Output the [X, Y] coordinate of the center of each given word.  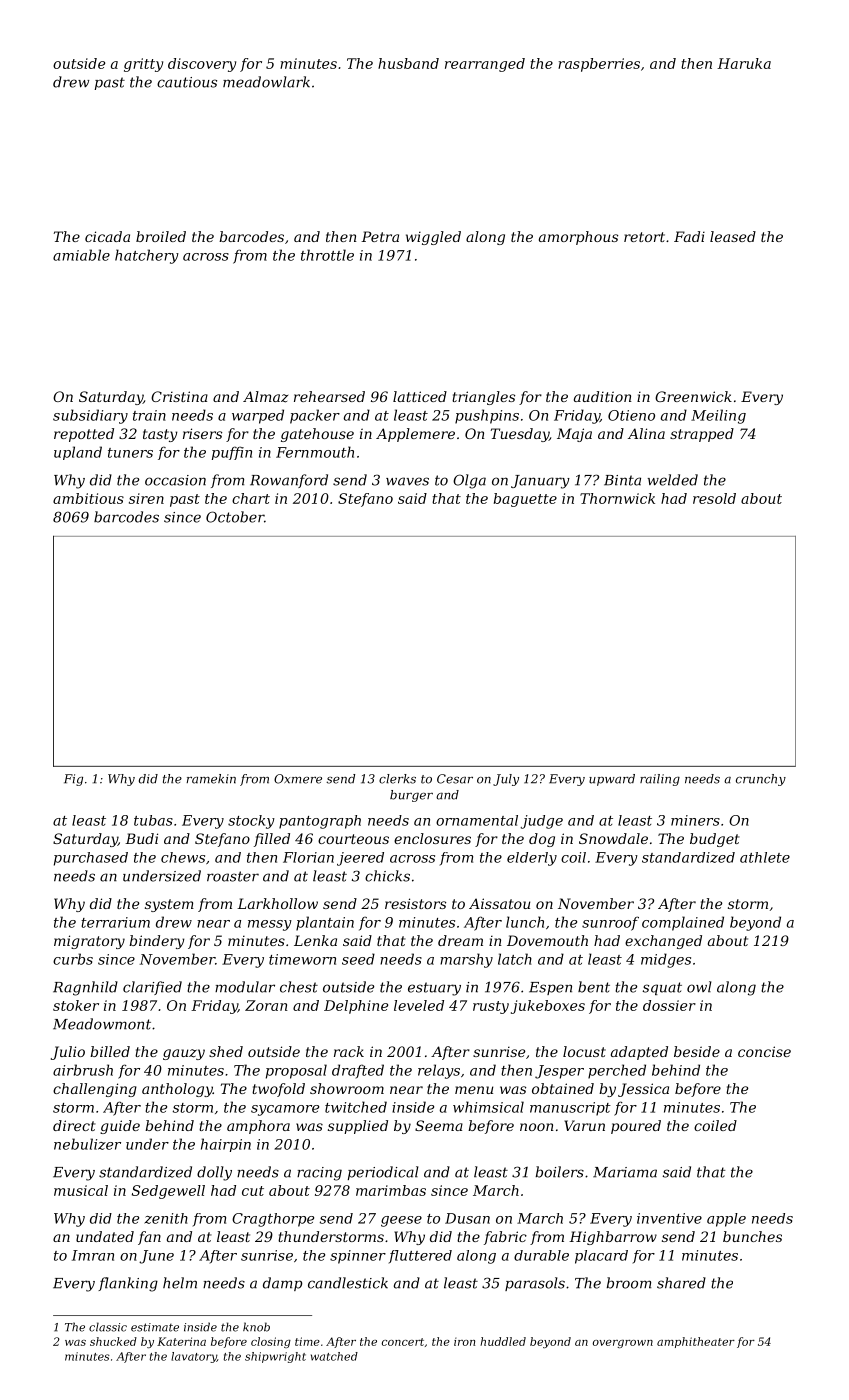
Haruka [744, 63]
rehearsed [329, 396]
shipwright [275, 1357]
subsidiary [90, 416]
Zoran [266, 1005]
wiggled [433, 238]
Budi [141, 838]
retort [644, 237]
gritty [143, 65]
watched [334, 1356]
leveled [419, 1005]
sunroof [610, 923]
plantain [325, 923]
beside [697, 1051]
